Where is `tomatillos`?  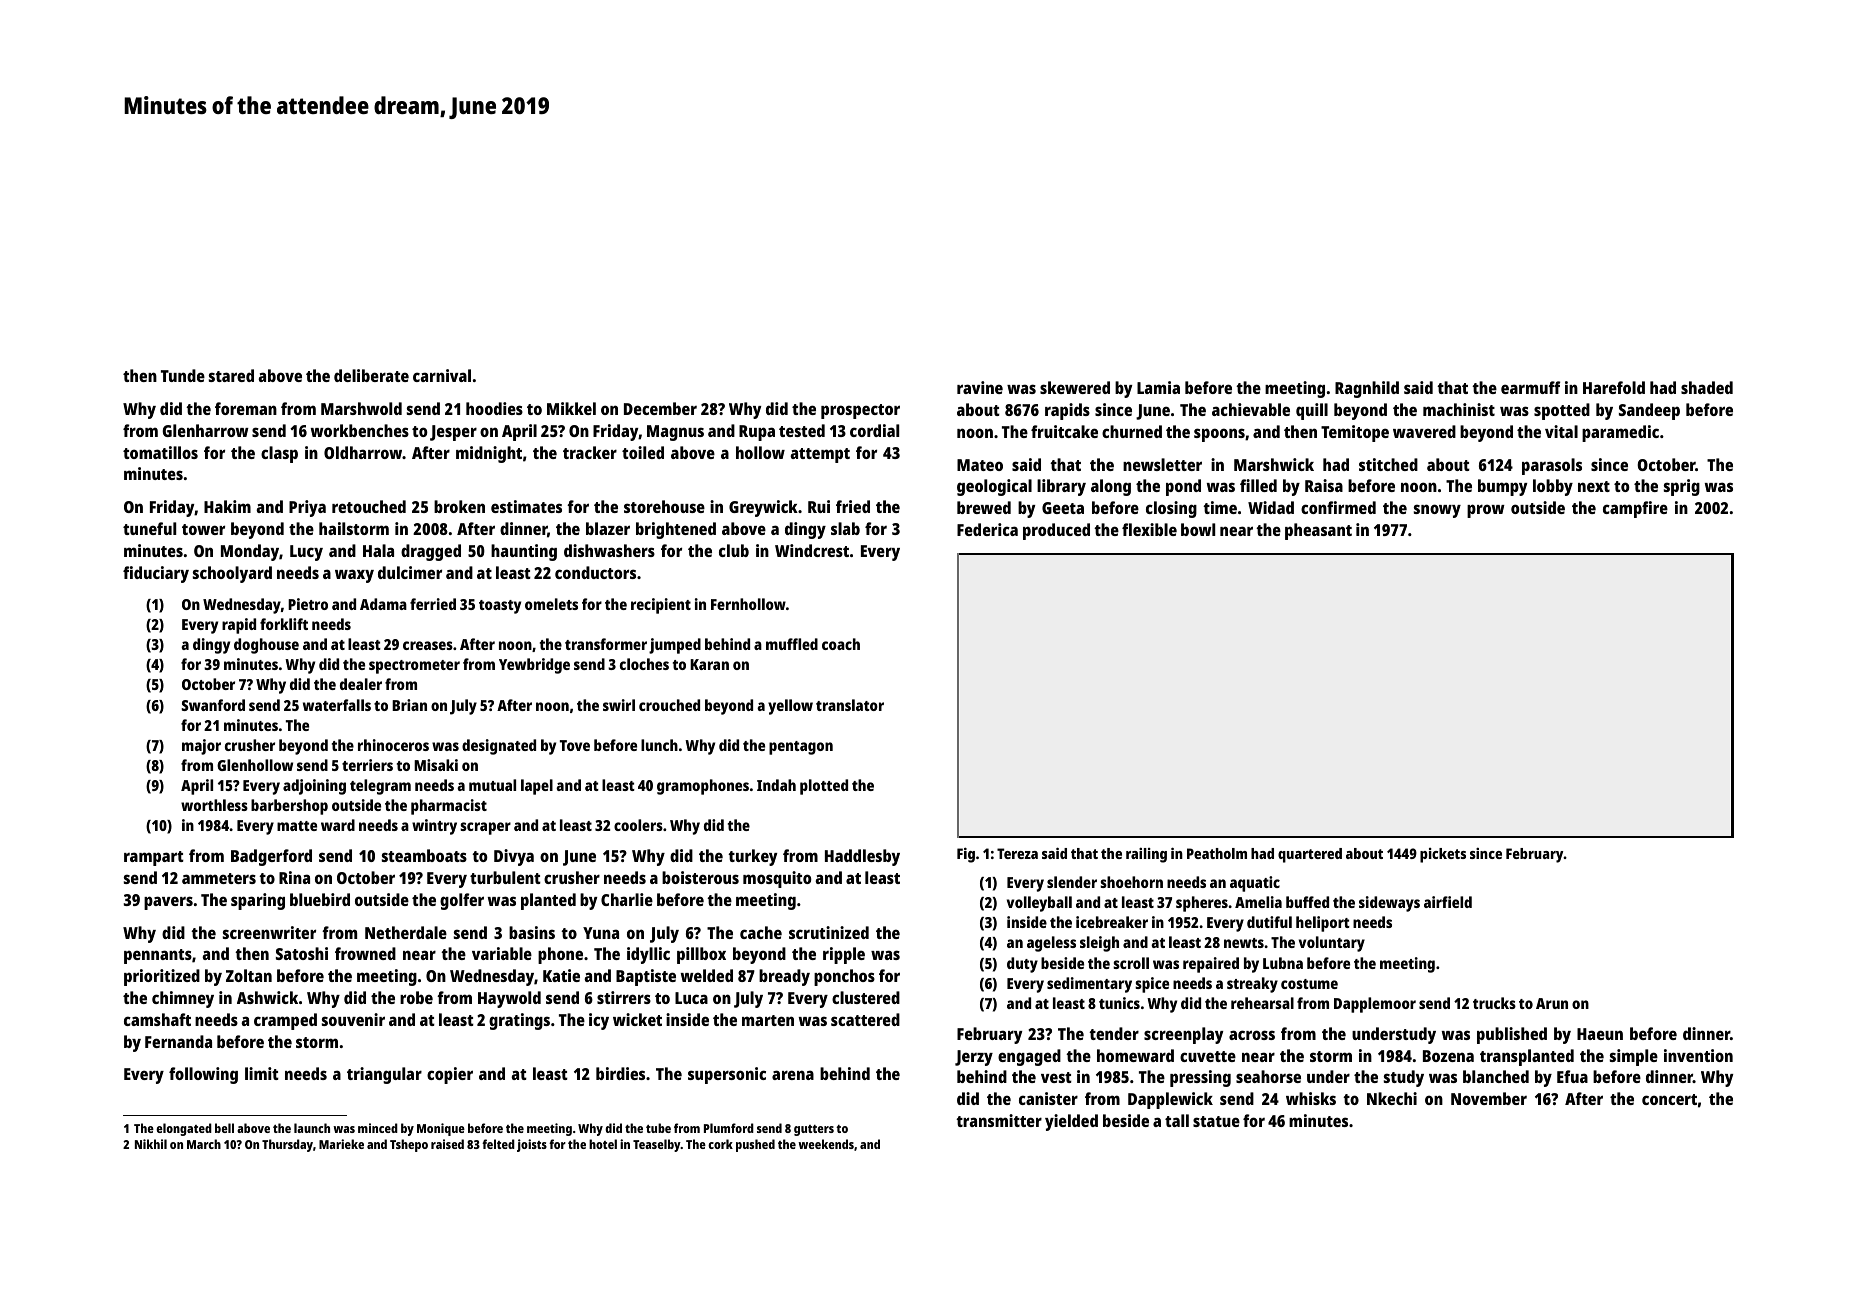 tomatillos is located at coordinates (160, 452).
